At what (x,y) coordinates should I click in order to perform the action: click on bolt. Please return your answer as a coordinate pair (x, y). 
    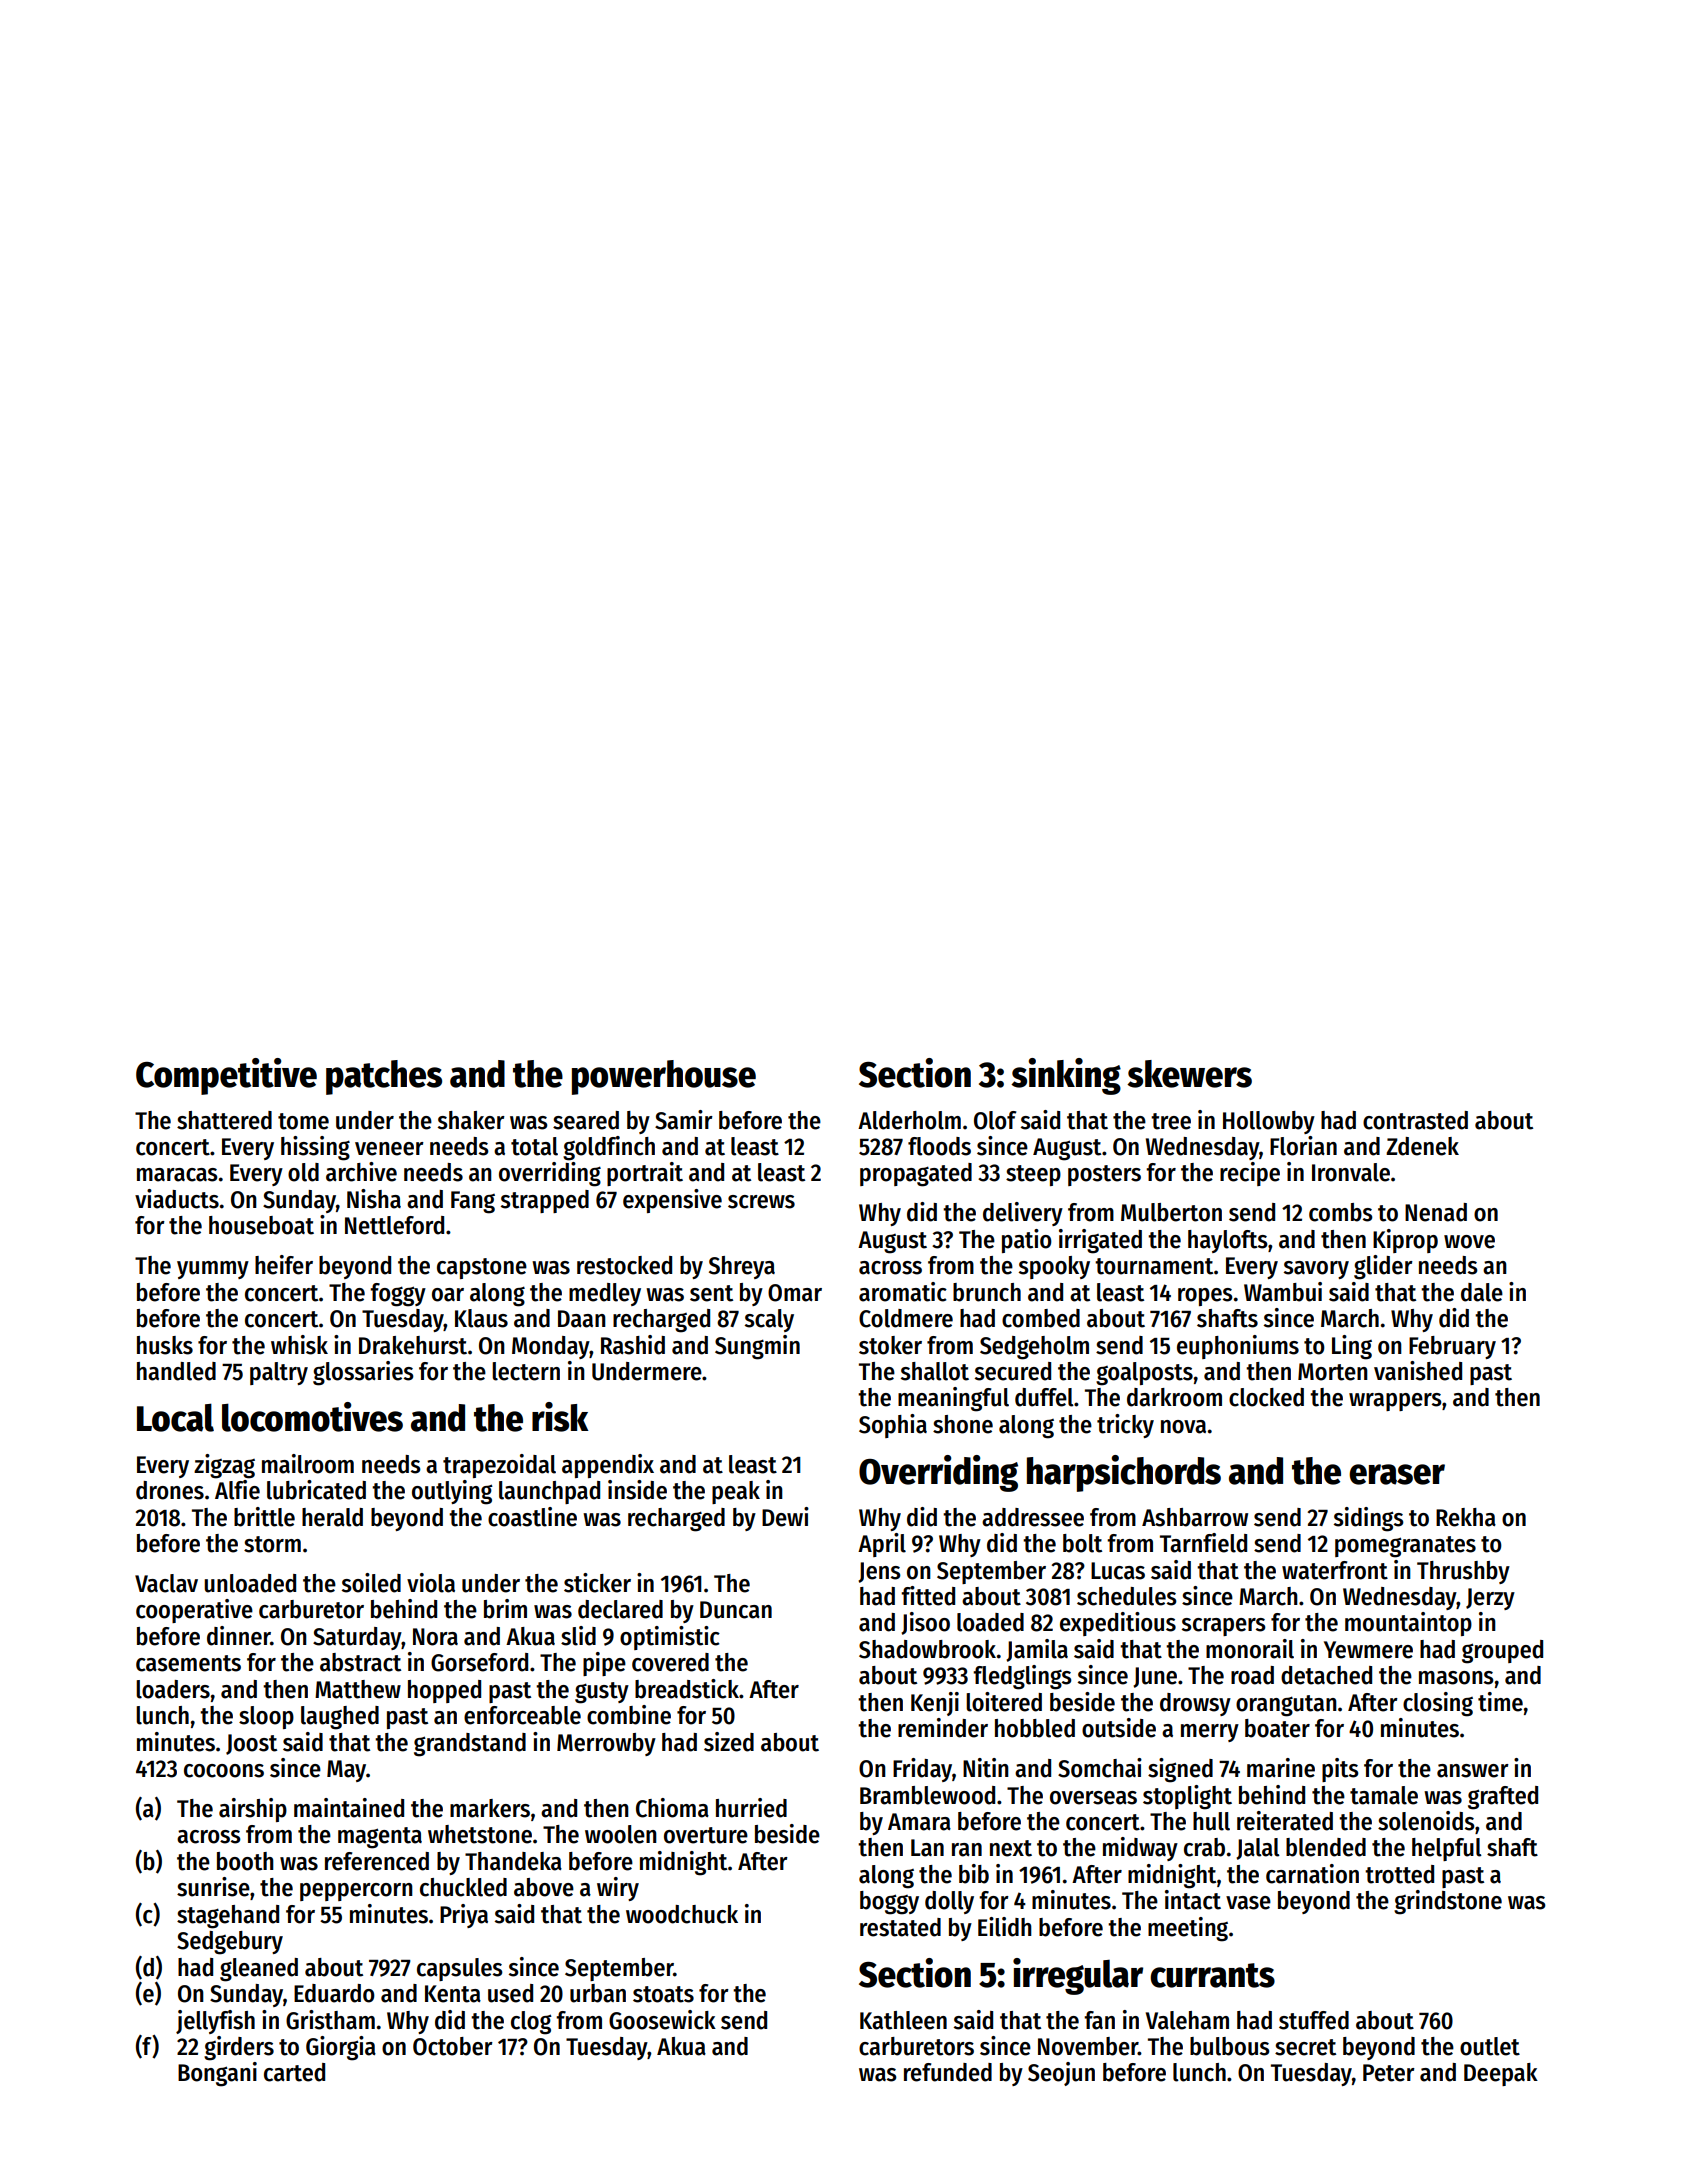
    Looking at the image, I should click on (1082, 1543).
